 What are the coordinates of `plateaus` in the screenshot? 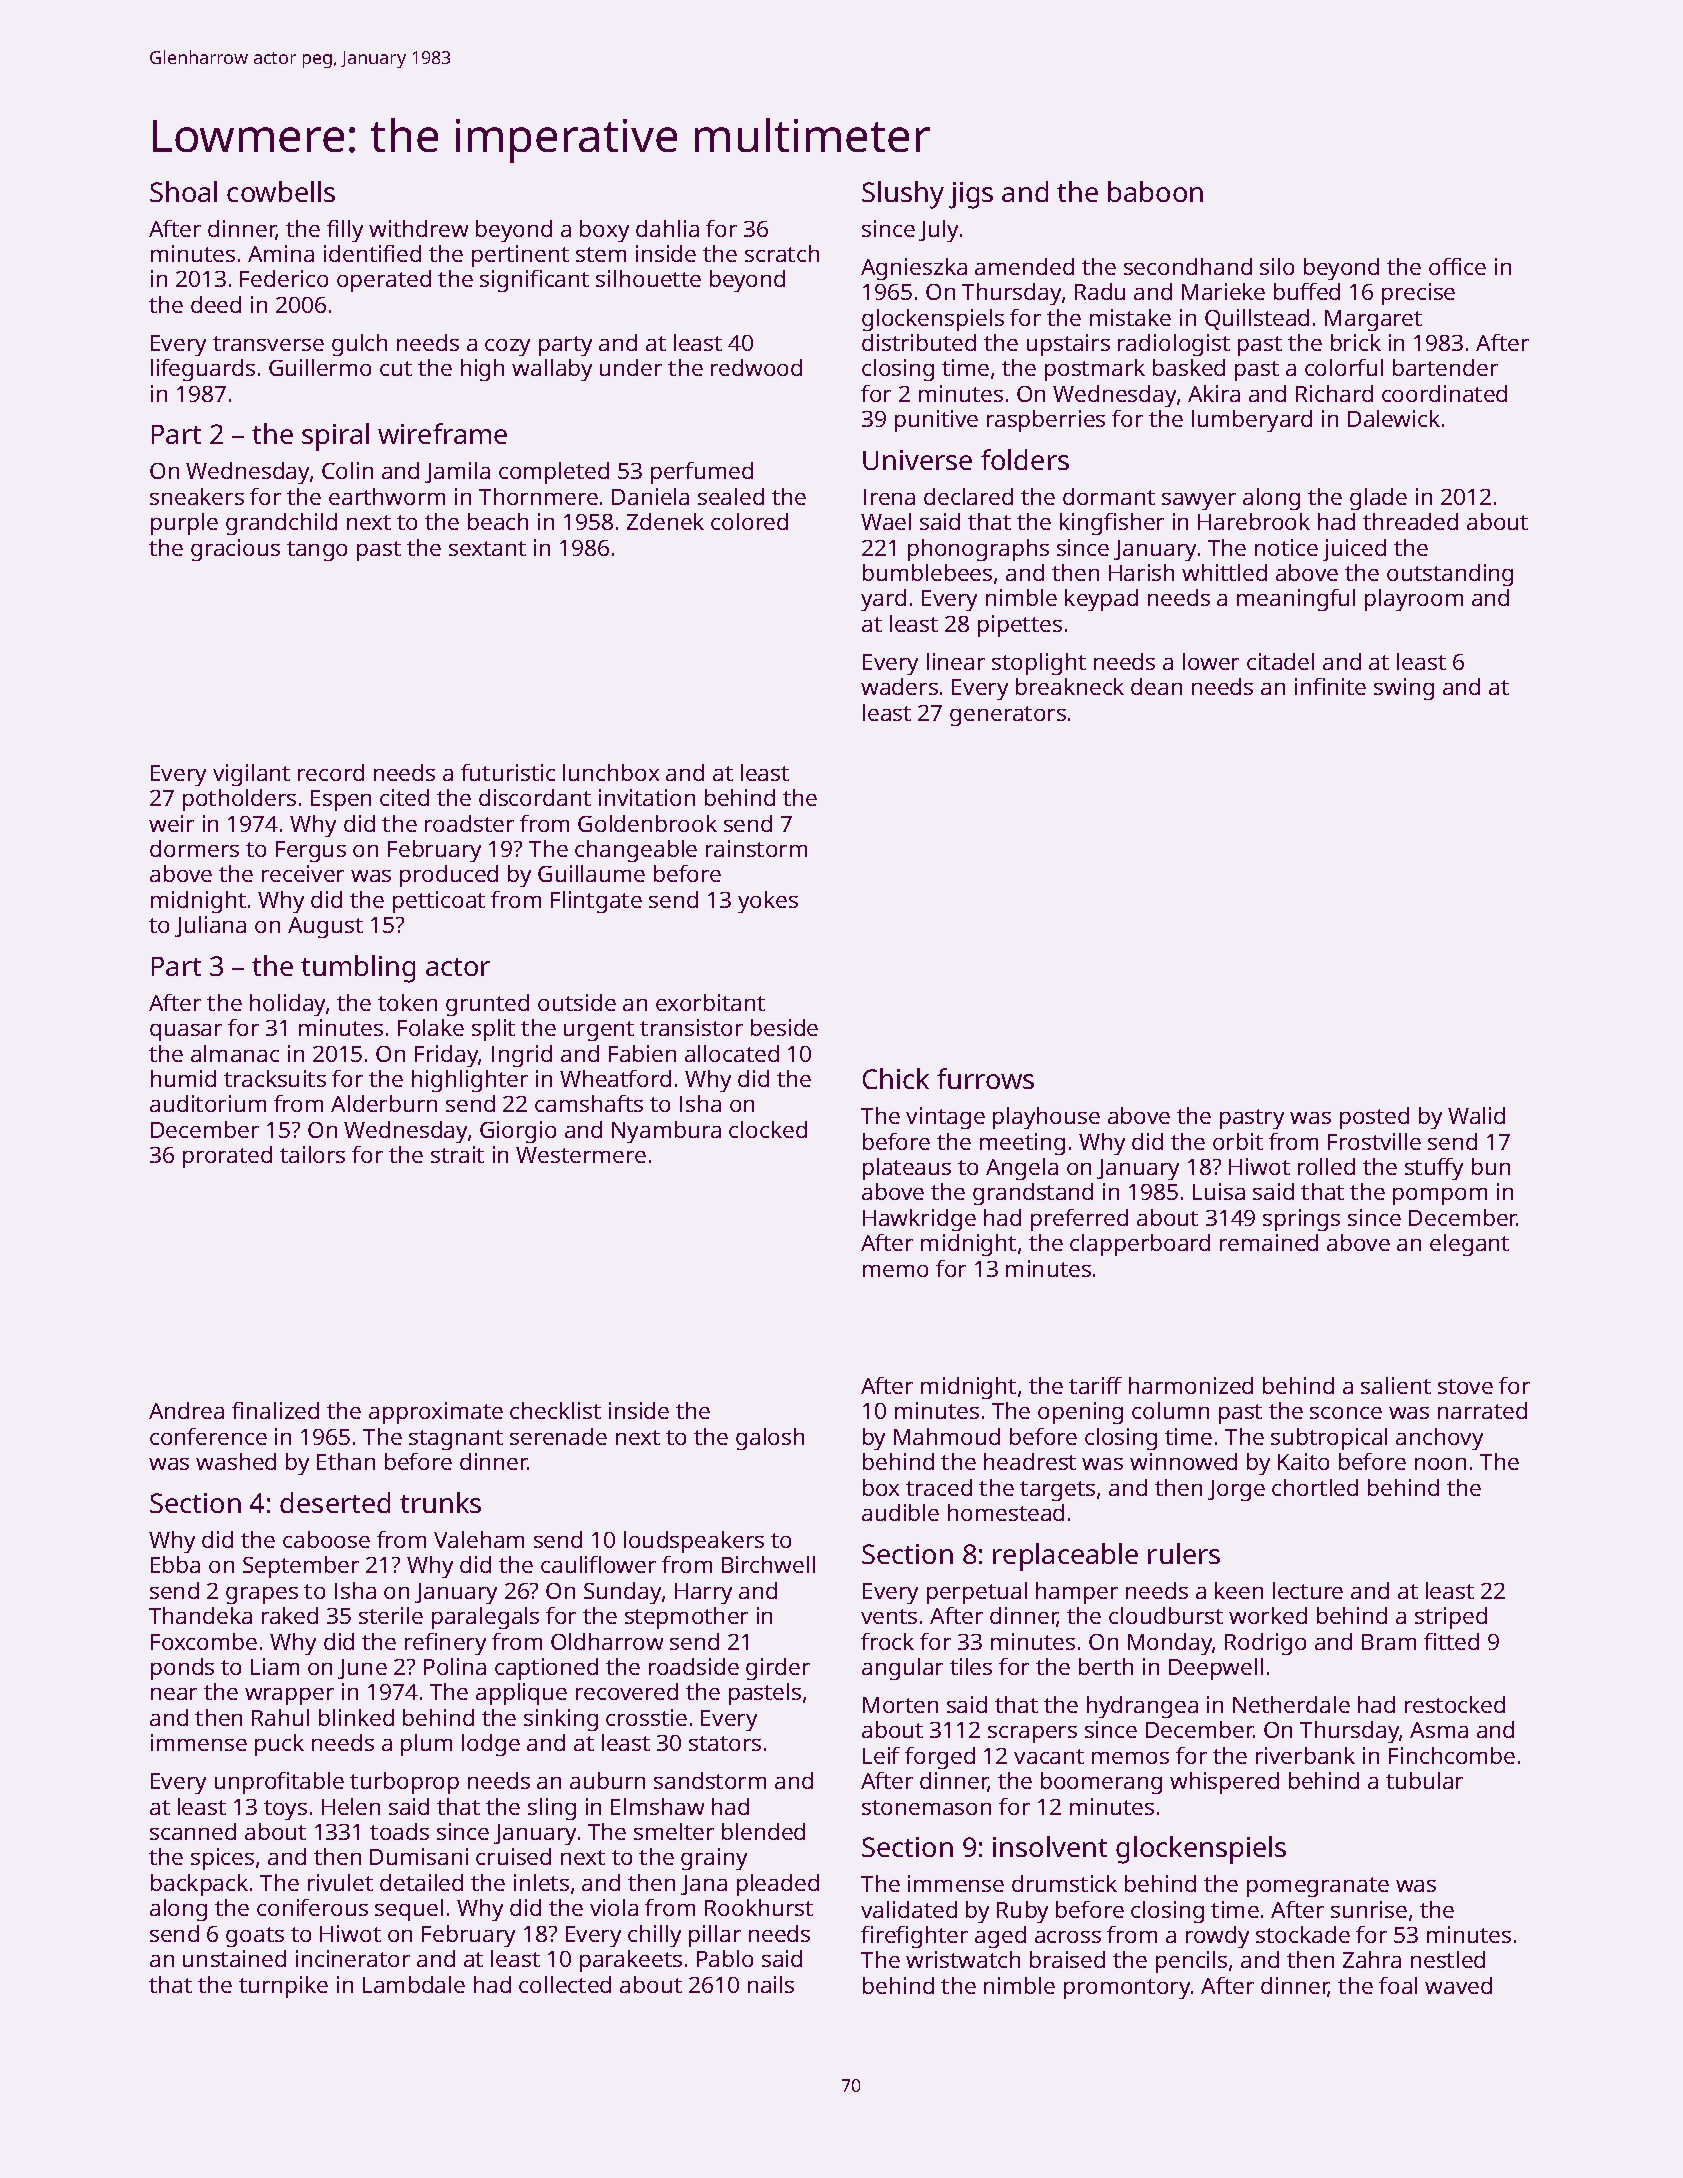 It's located at (907, 1169).
